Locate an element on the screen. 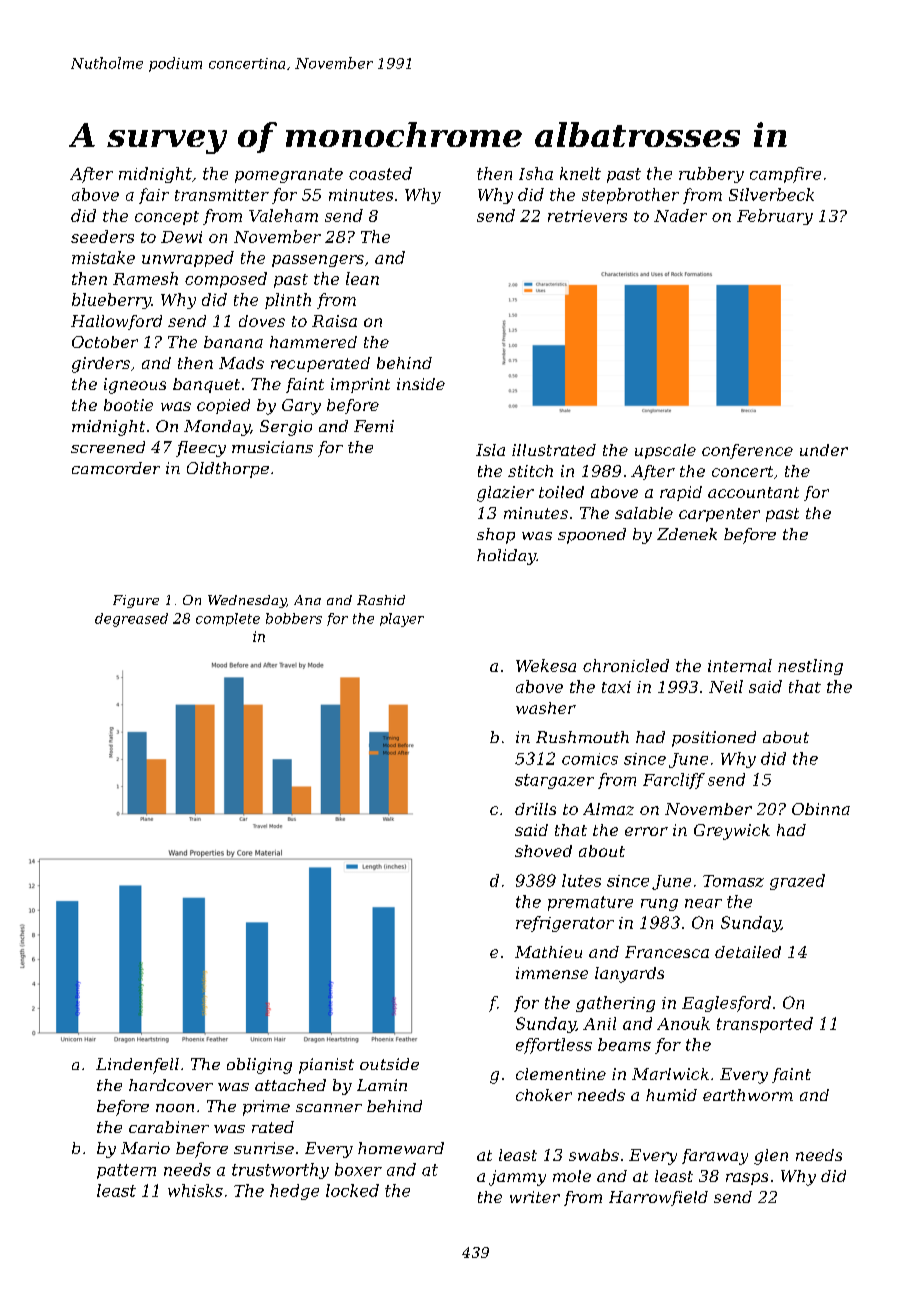 The image size is (924, 1308). Neil is located at coordinates (726, 686).
